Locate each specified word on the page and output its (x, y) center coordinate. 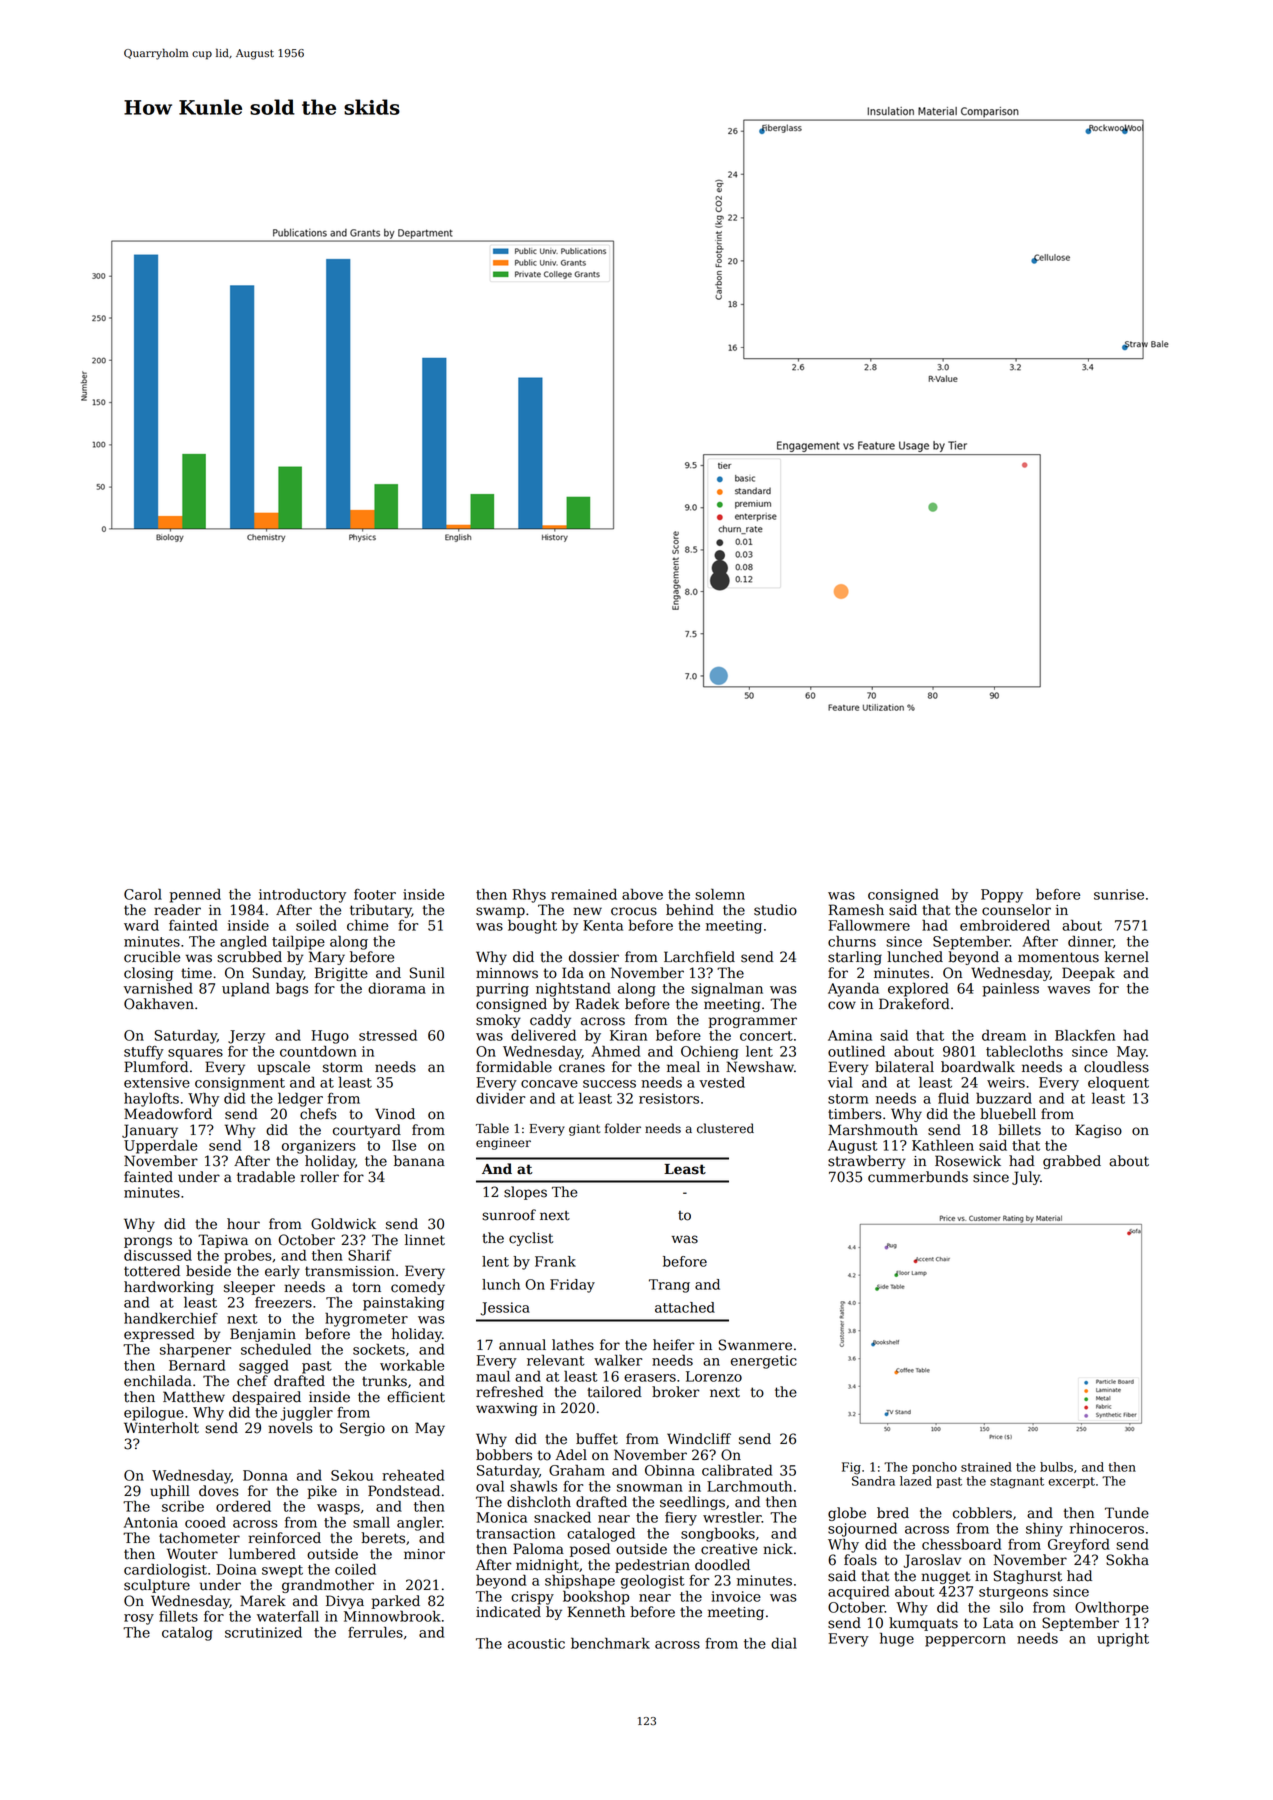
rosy (139, 1619)
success (609, 1084)
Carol (143, 894)
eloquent (1118, 1084)
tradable (266, 1177)
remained (584, 894)
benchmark (610, 1643)
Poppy (1002, 896)
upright (1123, 1640)
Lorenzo (714, 1376)
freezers (283, 1302)
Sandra (873, 1481)
